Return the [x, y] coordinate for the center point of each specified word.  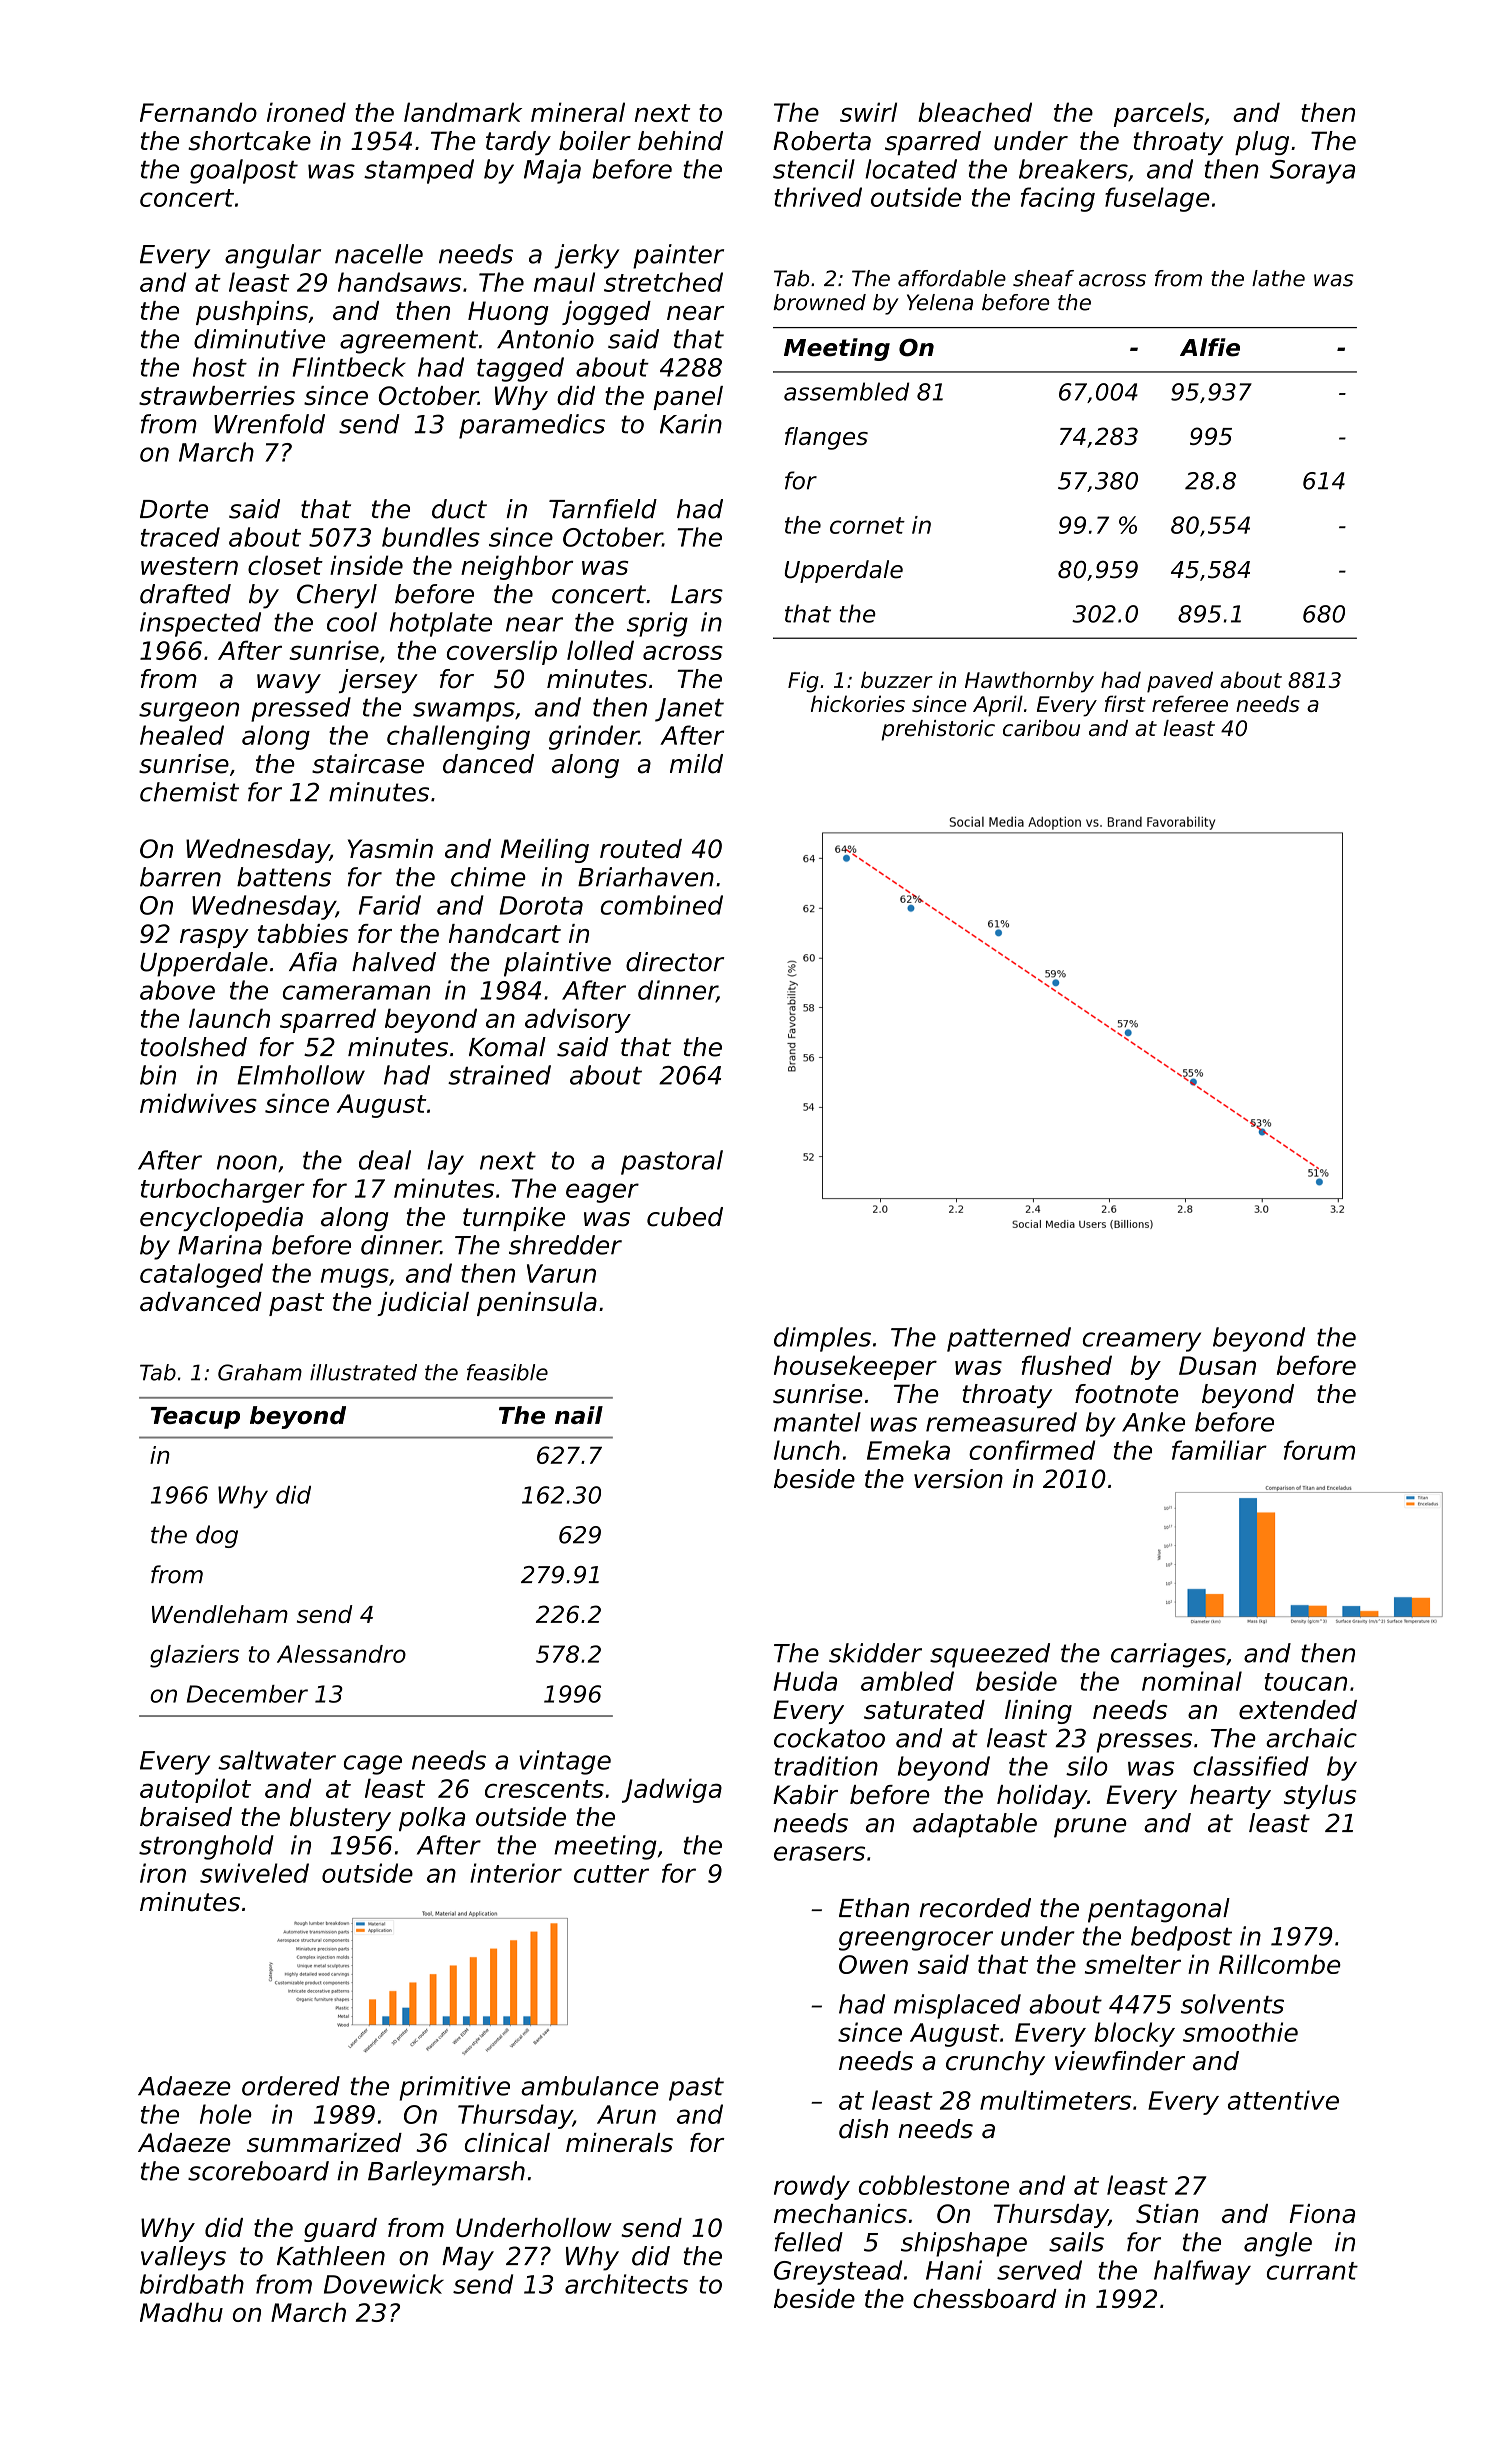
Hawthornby [1029, 682]
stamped [419, 171]
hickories [858, 703]
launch [229, 1018]
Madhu [181, 2312]
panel [688, 398]
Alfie [1210, 347]
